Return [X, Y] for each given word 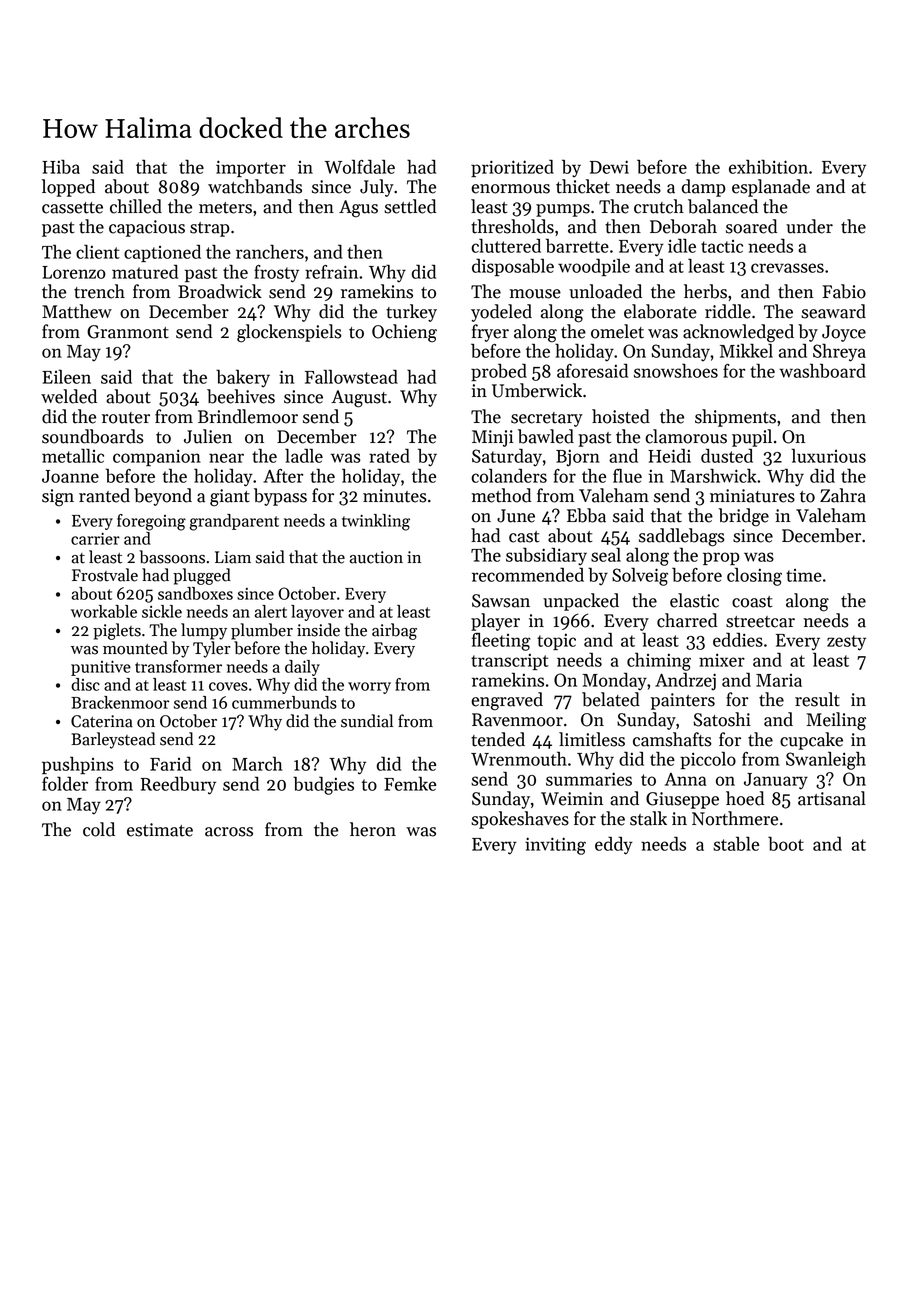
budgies [323, 785]
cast [524, 537]
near [226, 458]
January [776, 781]
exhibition [768, 166]
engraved [507, 701]
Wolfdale [360, 166]
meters [225, 208]
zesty [846, 643]
